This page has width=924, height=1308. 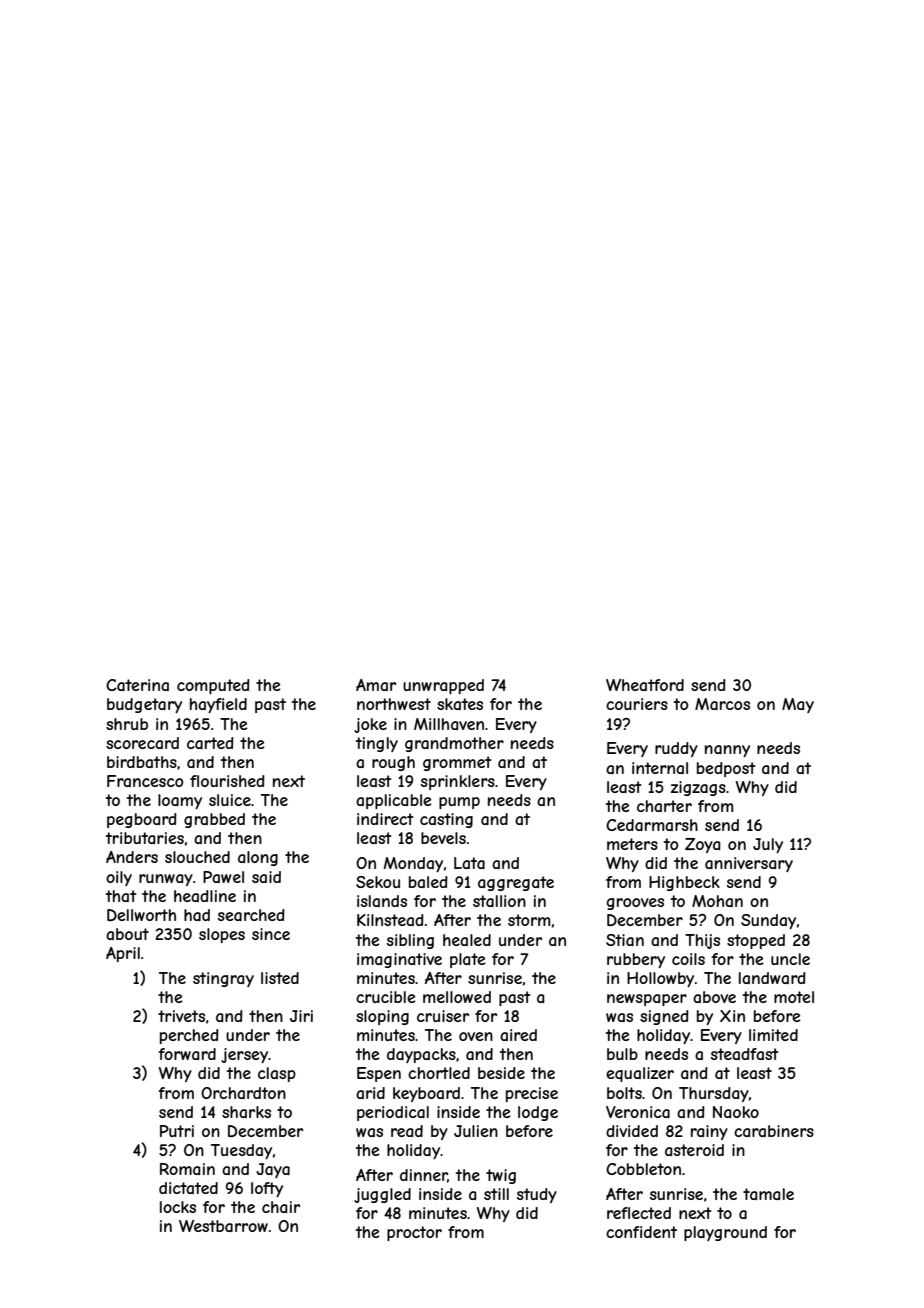 What do you see at coordinates (632, 844) in the page?
I see `meters` at bounding box center [632, 844].
